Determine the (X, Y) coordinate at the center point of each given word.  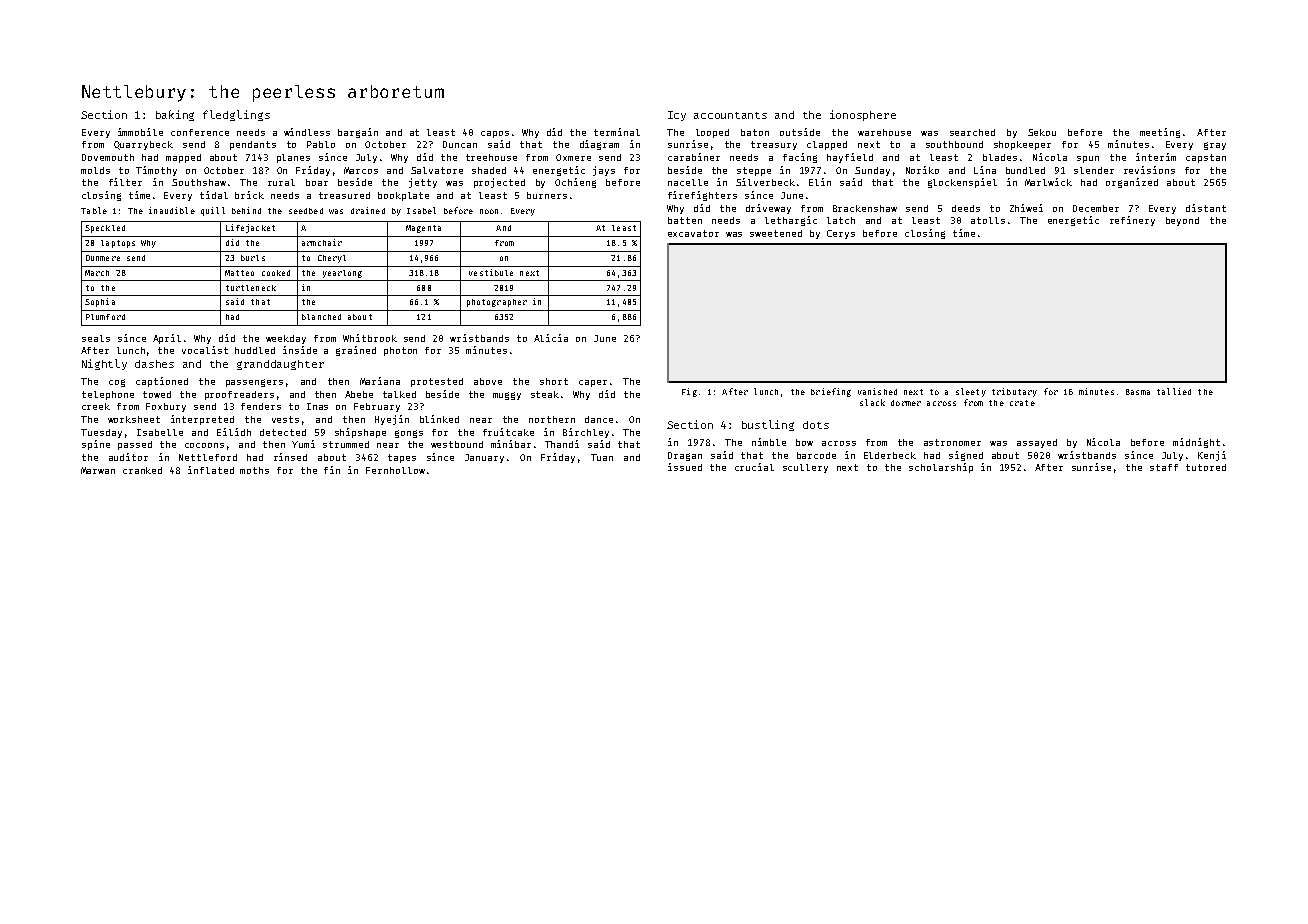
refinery (1132, 221)
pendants (253, 145)
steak (545, 394)
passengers (254, 383)
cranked (142, 470)
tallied (1174, 391)
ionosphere (863, 115)
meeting (1160, 133)
